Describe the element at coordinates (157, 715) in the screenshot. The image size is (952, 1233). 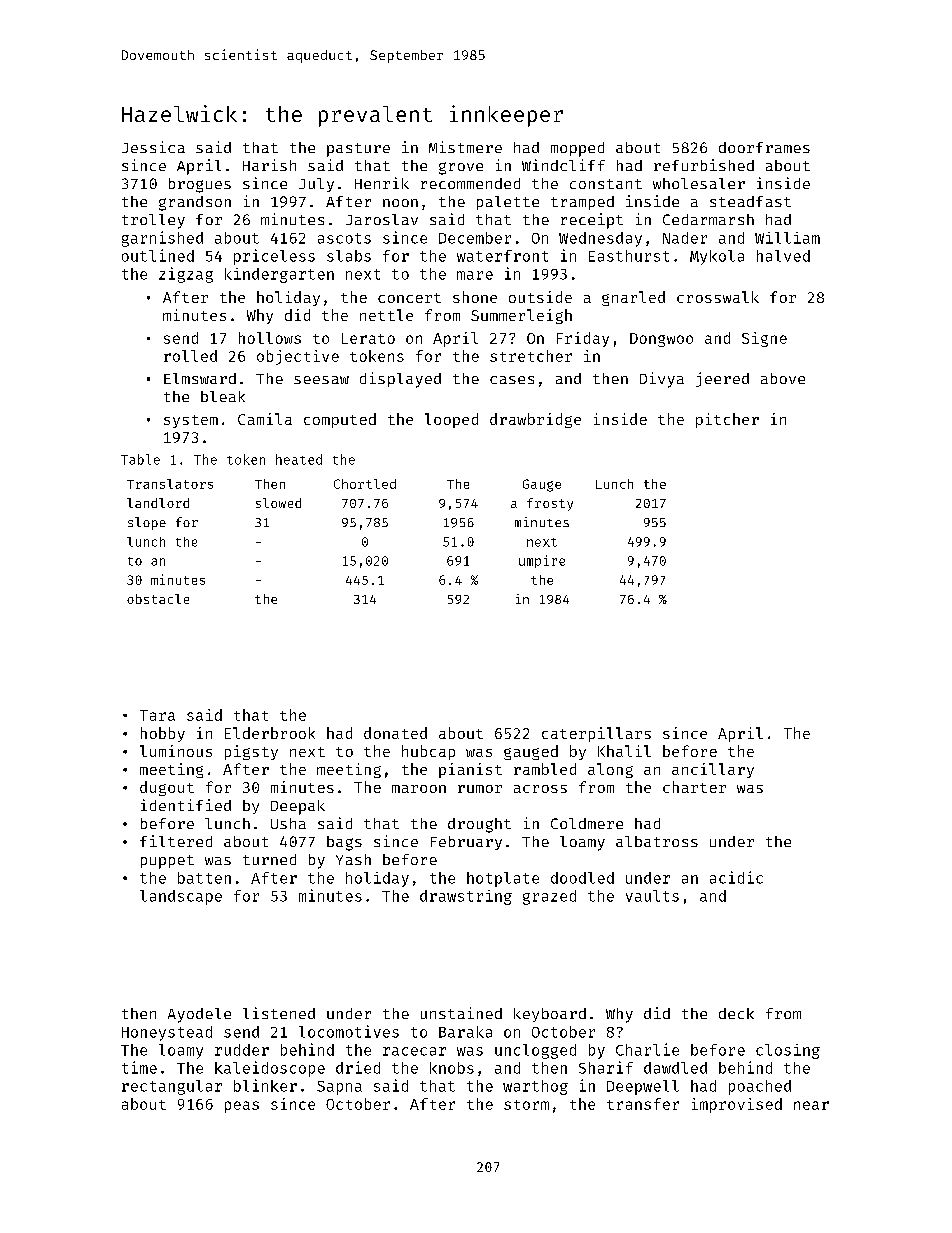
I see `Tara` at that location.
